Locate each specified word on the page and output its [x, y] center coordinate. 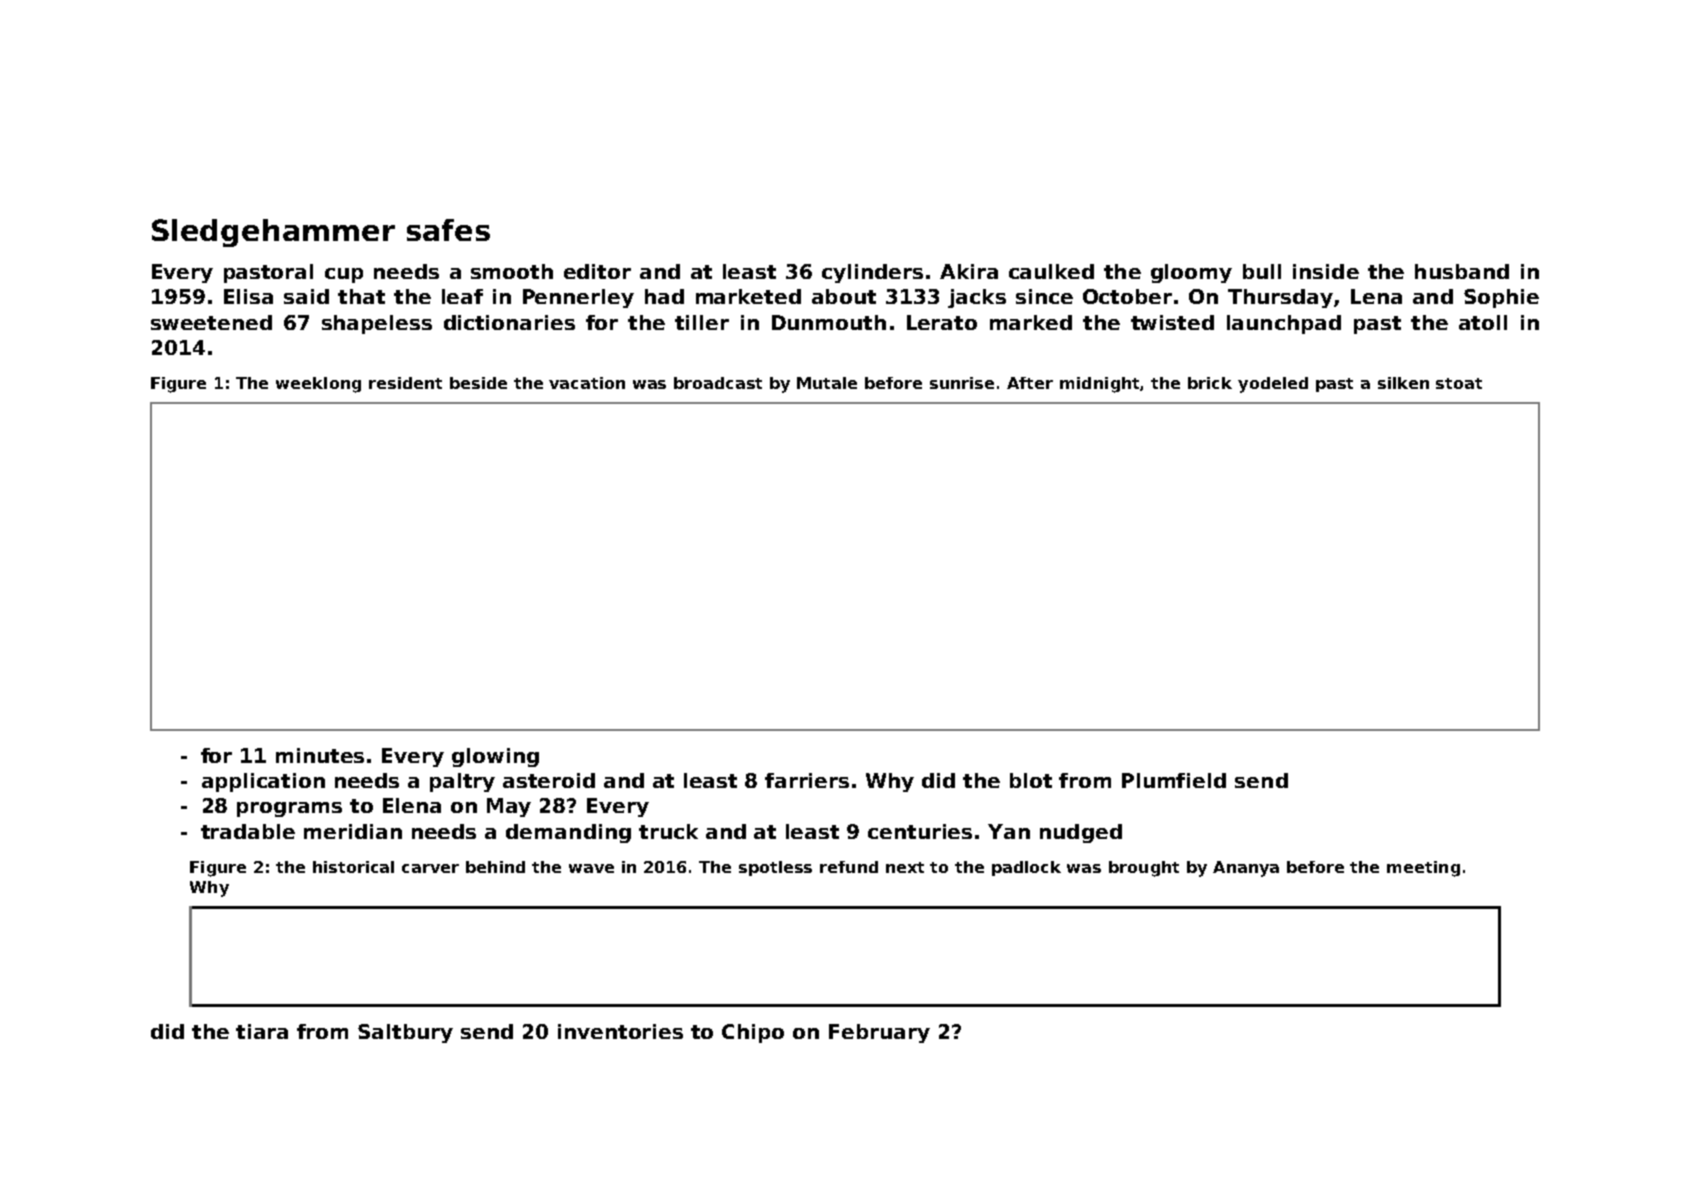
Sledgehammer [273, 233]
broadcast [718, 383]
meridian [353, 831]
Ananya [1246, 869]
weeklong [318, 385]
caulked [1051, 271]
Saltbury [405, 1033]
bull [1262, 271]
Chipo [753, 1033]
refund [849, 867]
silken [1403, 383]
